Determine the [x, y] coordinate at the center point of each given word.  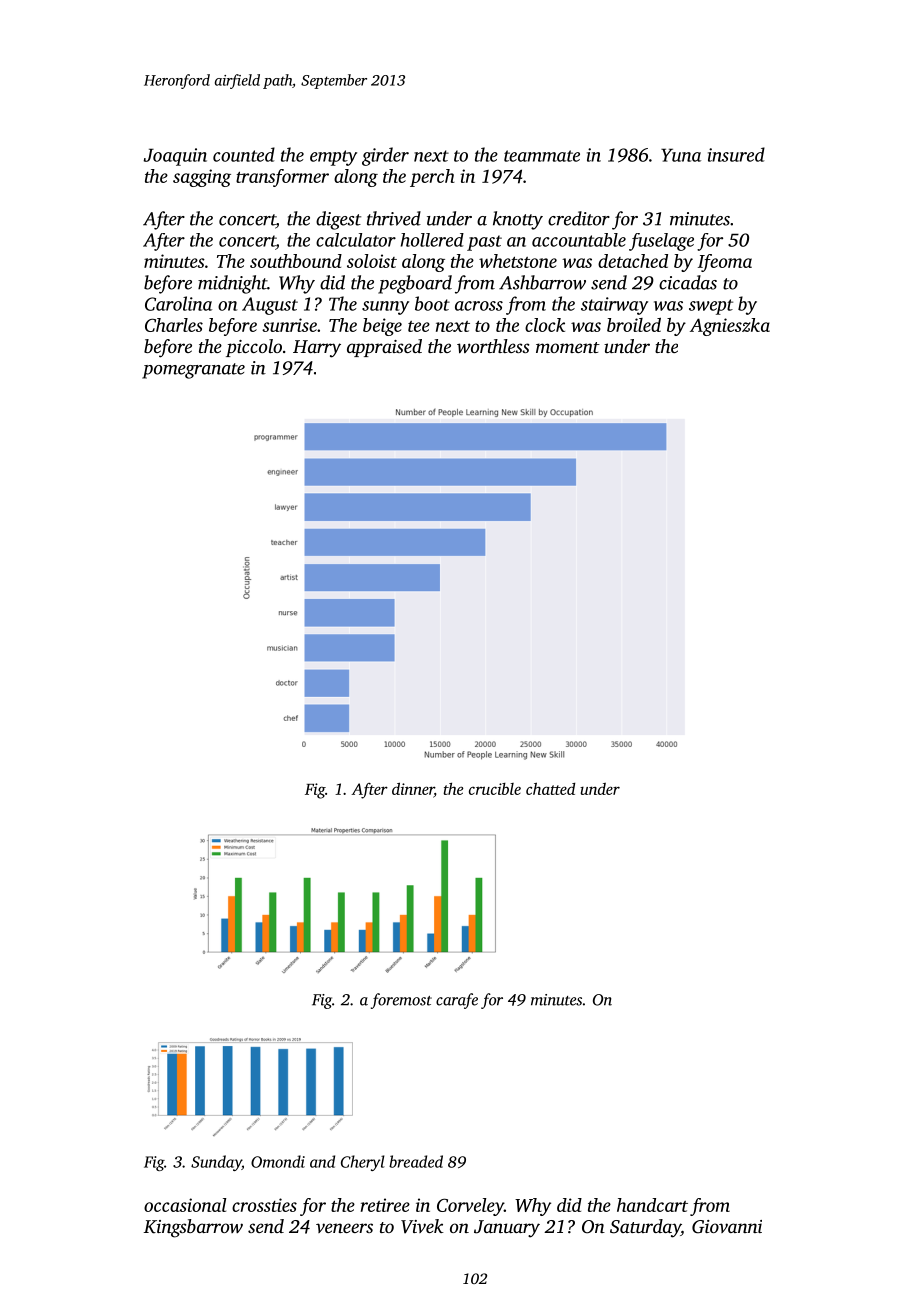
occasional [185, 1205]
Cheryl [363, 1163]
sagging [202, 178]
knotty [518, 220]
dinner [413, 788]
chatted [550, 788]
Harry [317, 349]
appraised [384, 348]
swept [711, 307]
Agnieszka [730, 327]
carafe [457, 1001]
